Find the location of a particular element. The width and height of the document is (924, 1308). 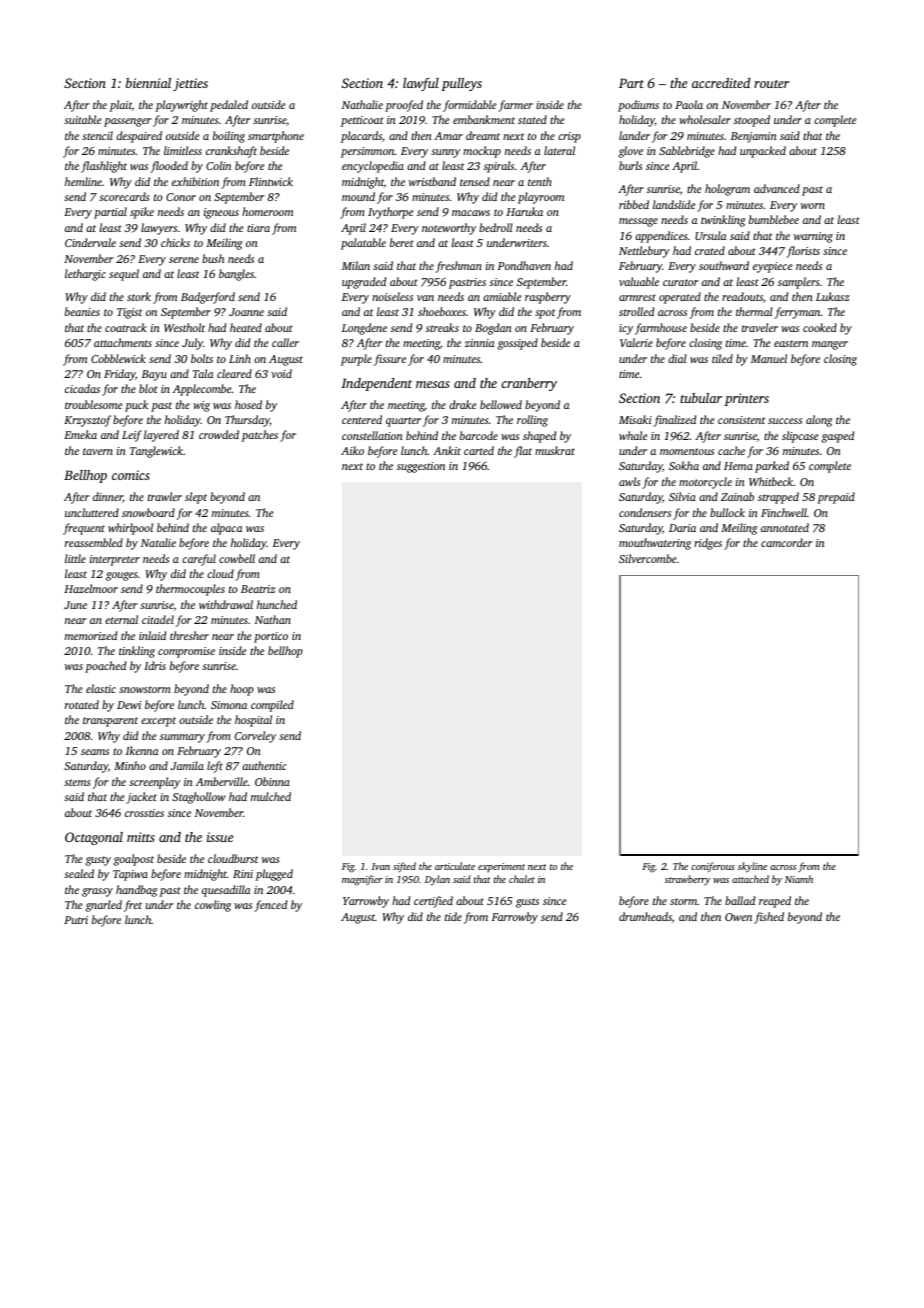

camcorder is located at coordinates (787, 542).
